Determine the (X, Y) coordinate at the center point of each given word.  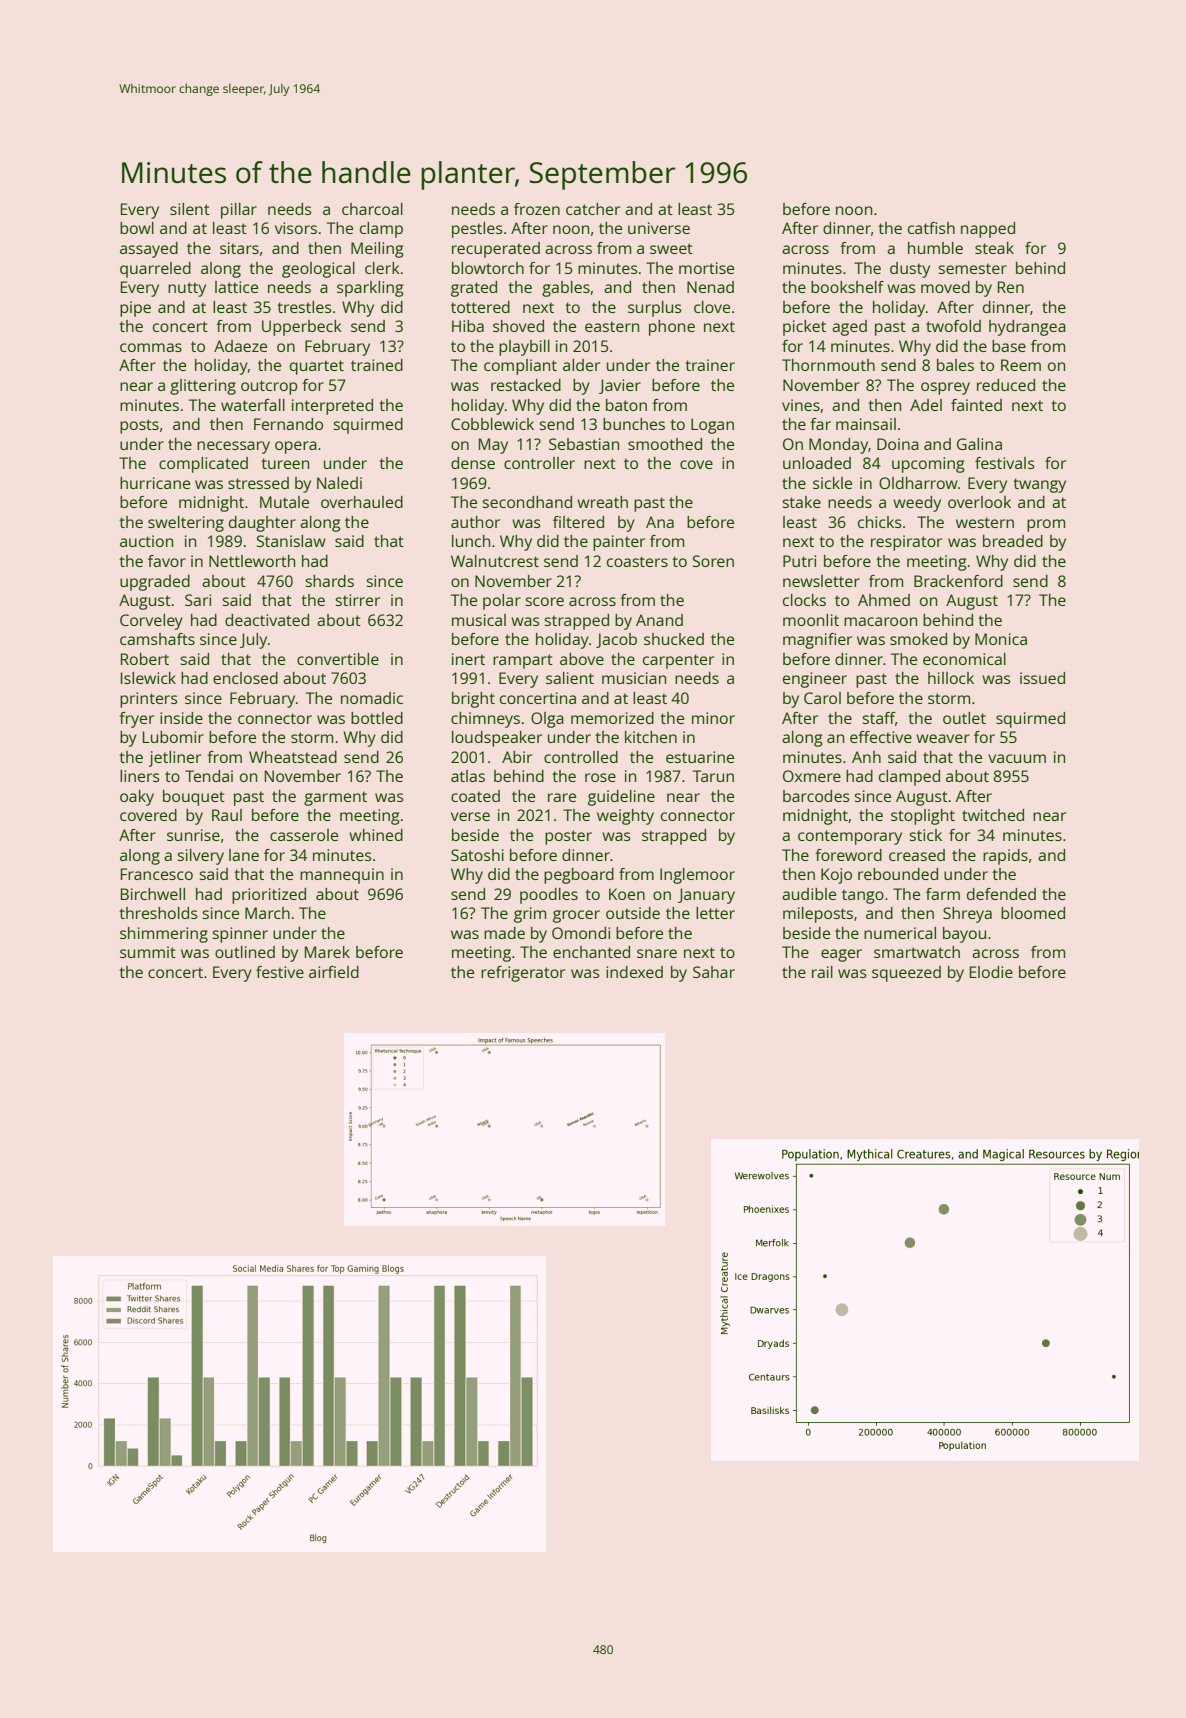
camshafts (157, 639)
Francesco (157, 874)
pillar (239, 211)
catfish (931, 228)
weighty (625, 817)
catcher (593, 209)
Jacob (616, 640)
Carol (822, 698)
